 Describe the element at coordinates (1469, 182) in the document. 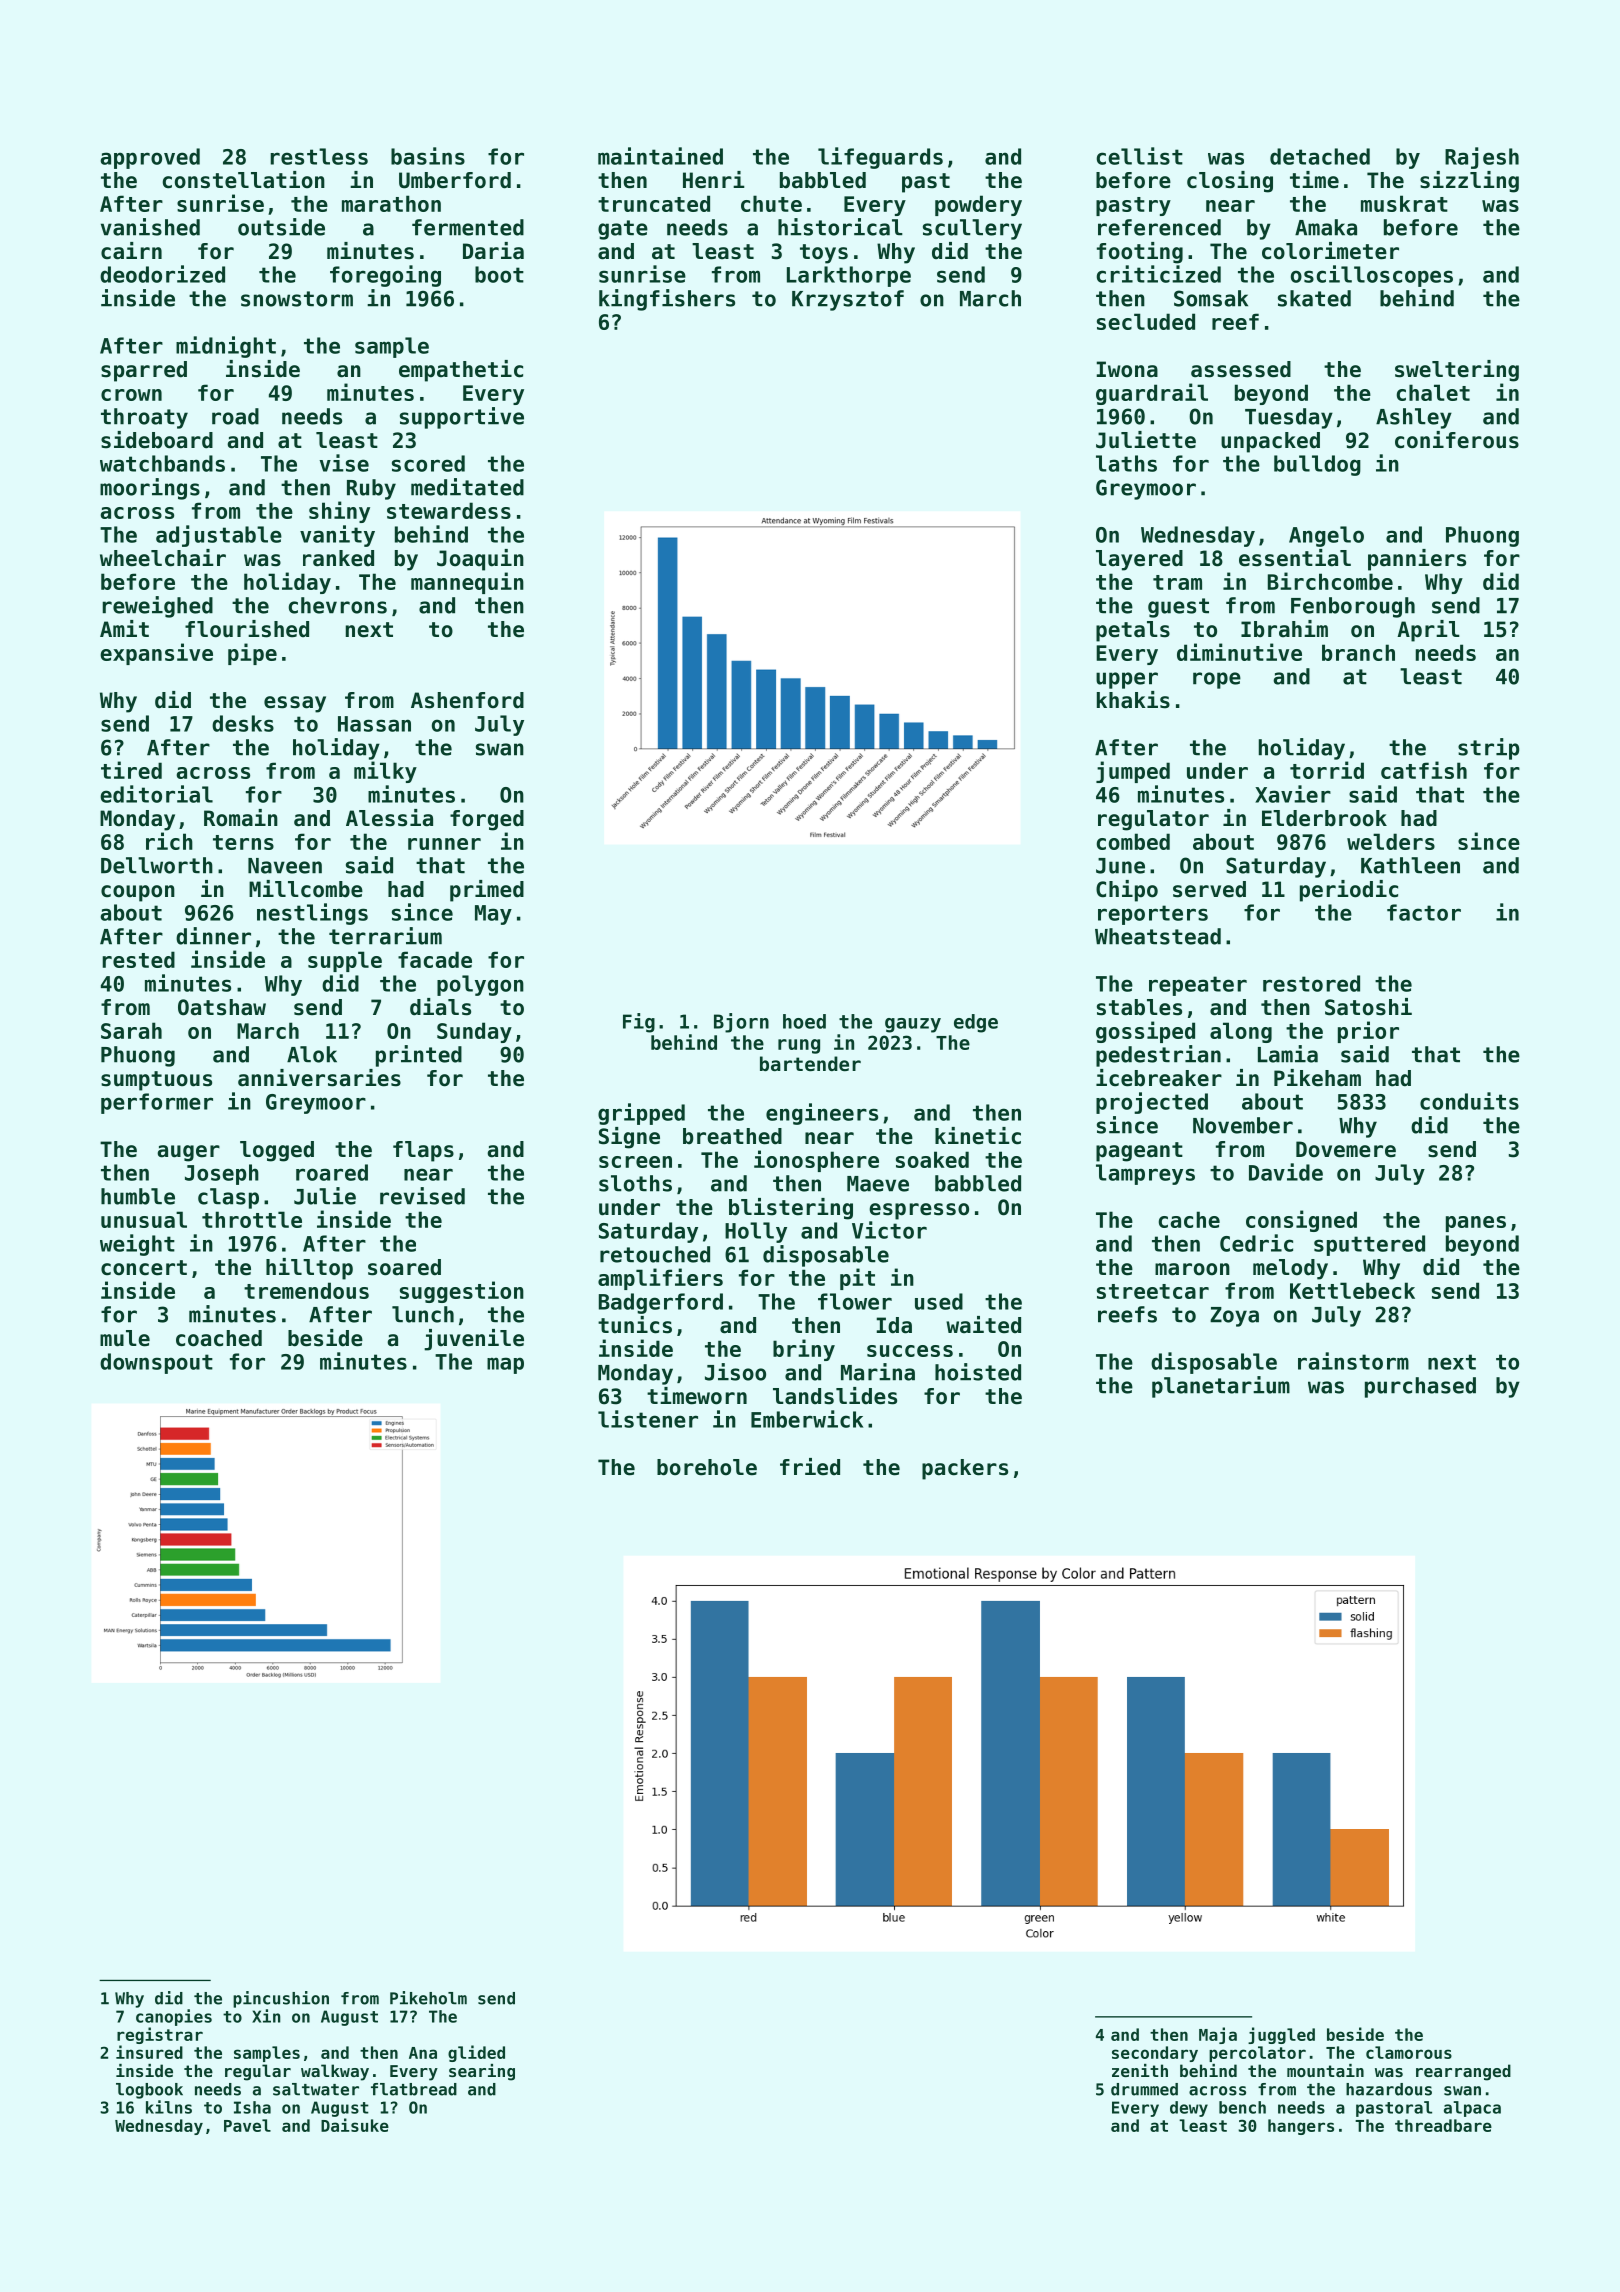

I see `sizzling` at that location.
